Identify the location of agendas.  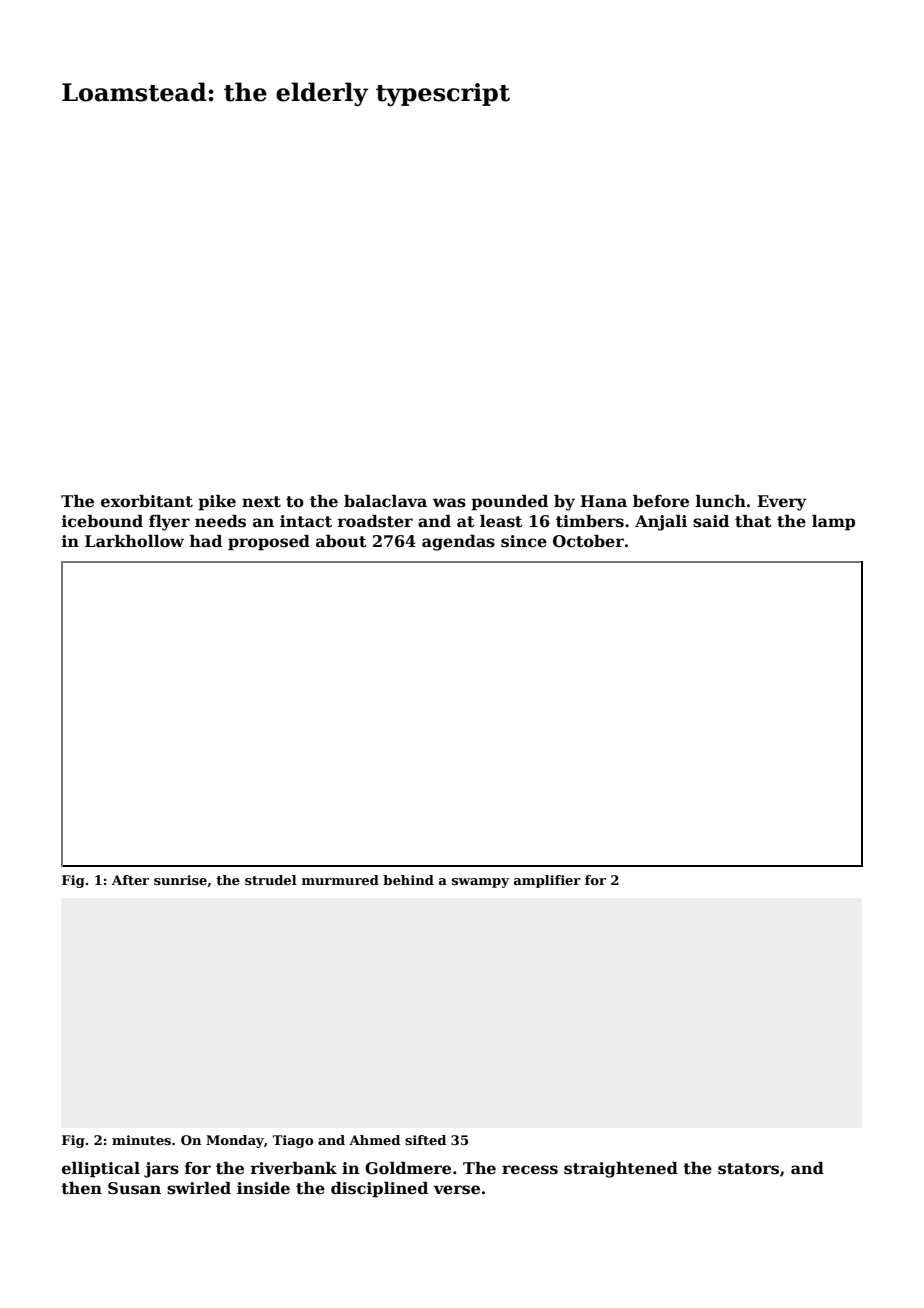
(458, 543).
